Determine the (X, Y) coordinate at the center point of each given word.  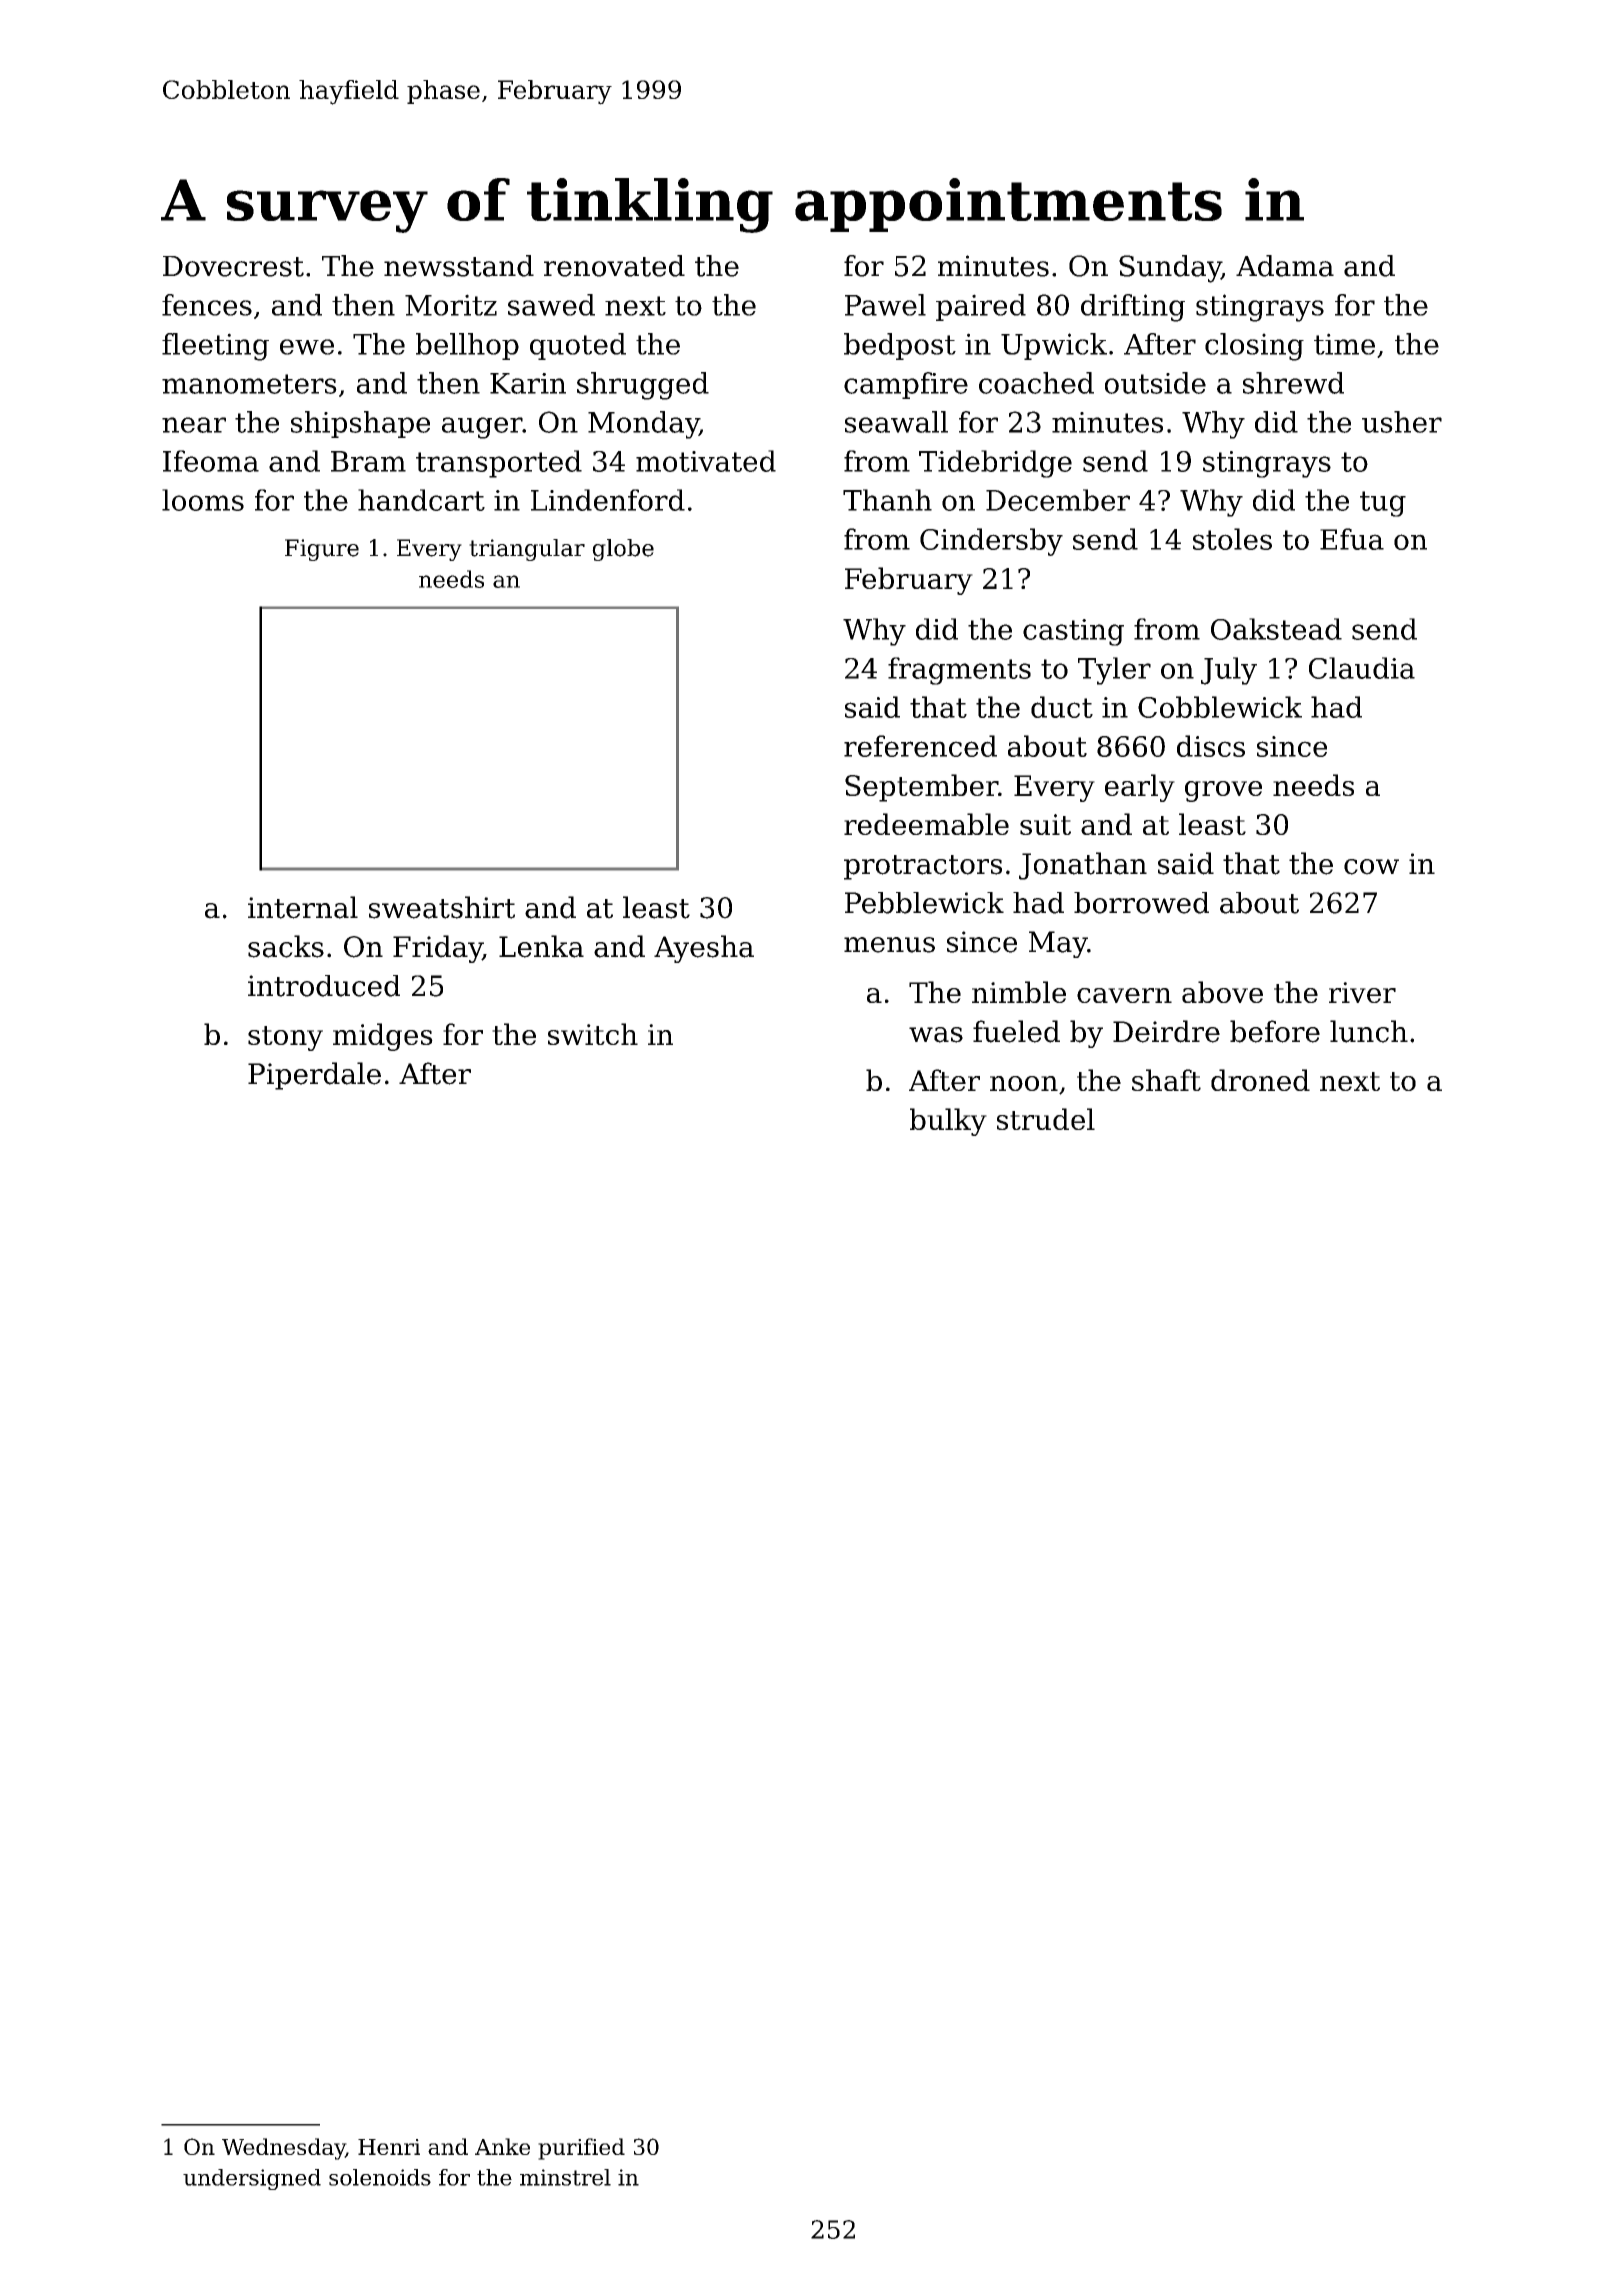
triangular (527, 550)
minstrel (565, 2177)
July (1229, 671)
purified (581, 2149)
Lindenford (608, 500)
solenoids (380, 2177)
